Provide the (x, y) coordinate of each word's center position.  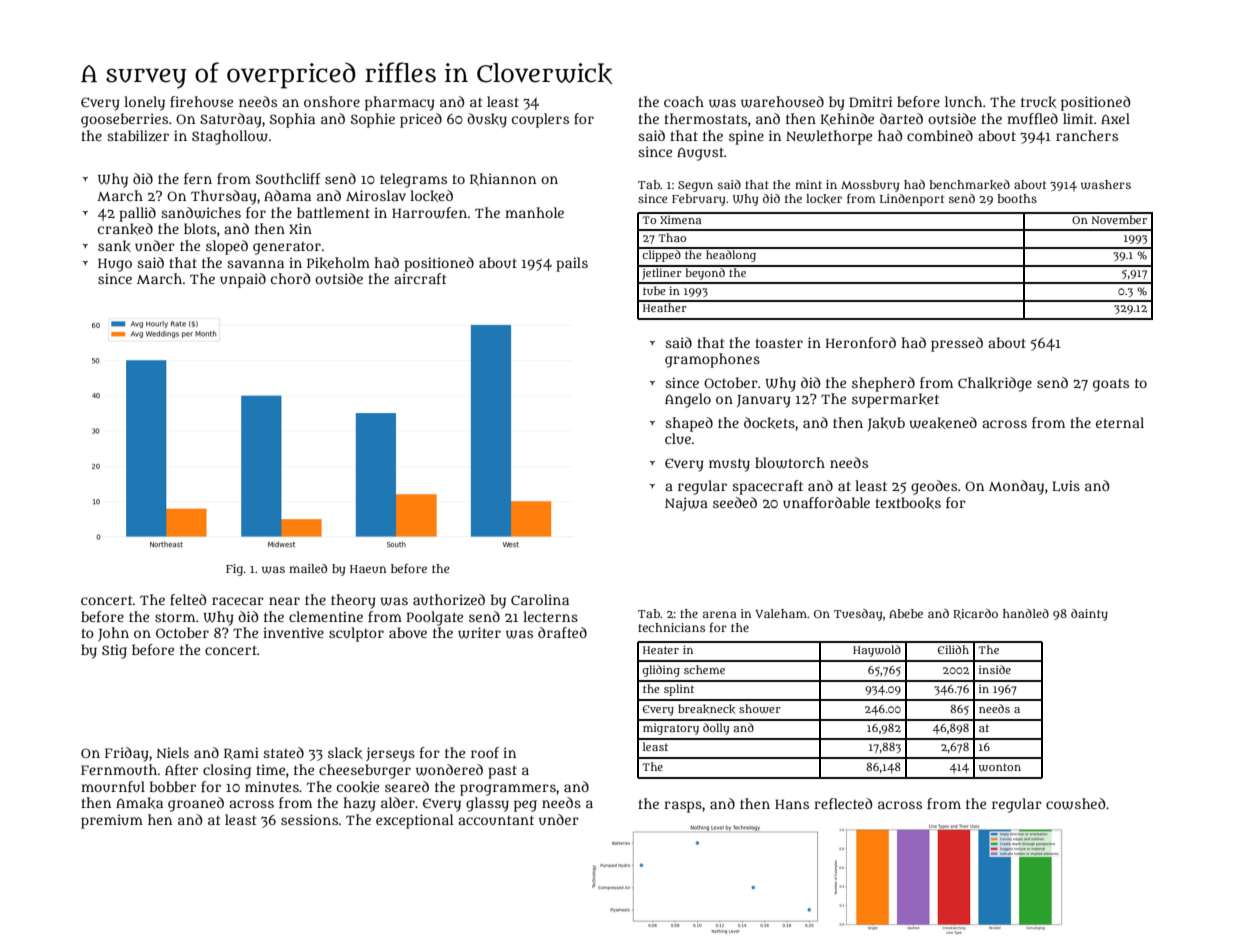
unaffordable (826, 502)
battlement (333, 212)
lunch (963, 101)
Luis (1066, 485)
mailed (308, 568)
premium (112, 821)
